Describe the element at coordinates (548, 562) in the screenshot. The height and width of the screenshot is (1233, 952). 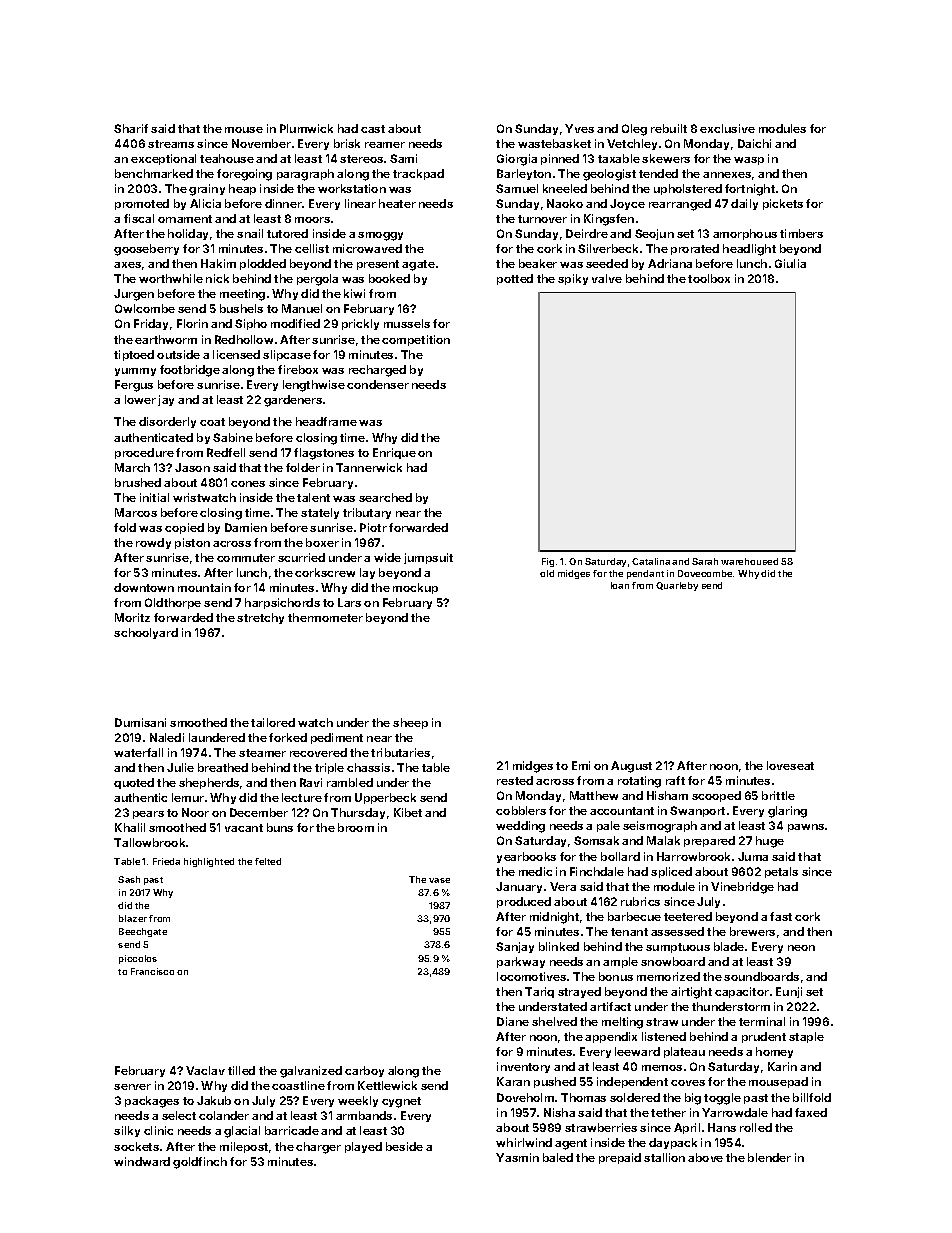
I see `Fig` at that location.
